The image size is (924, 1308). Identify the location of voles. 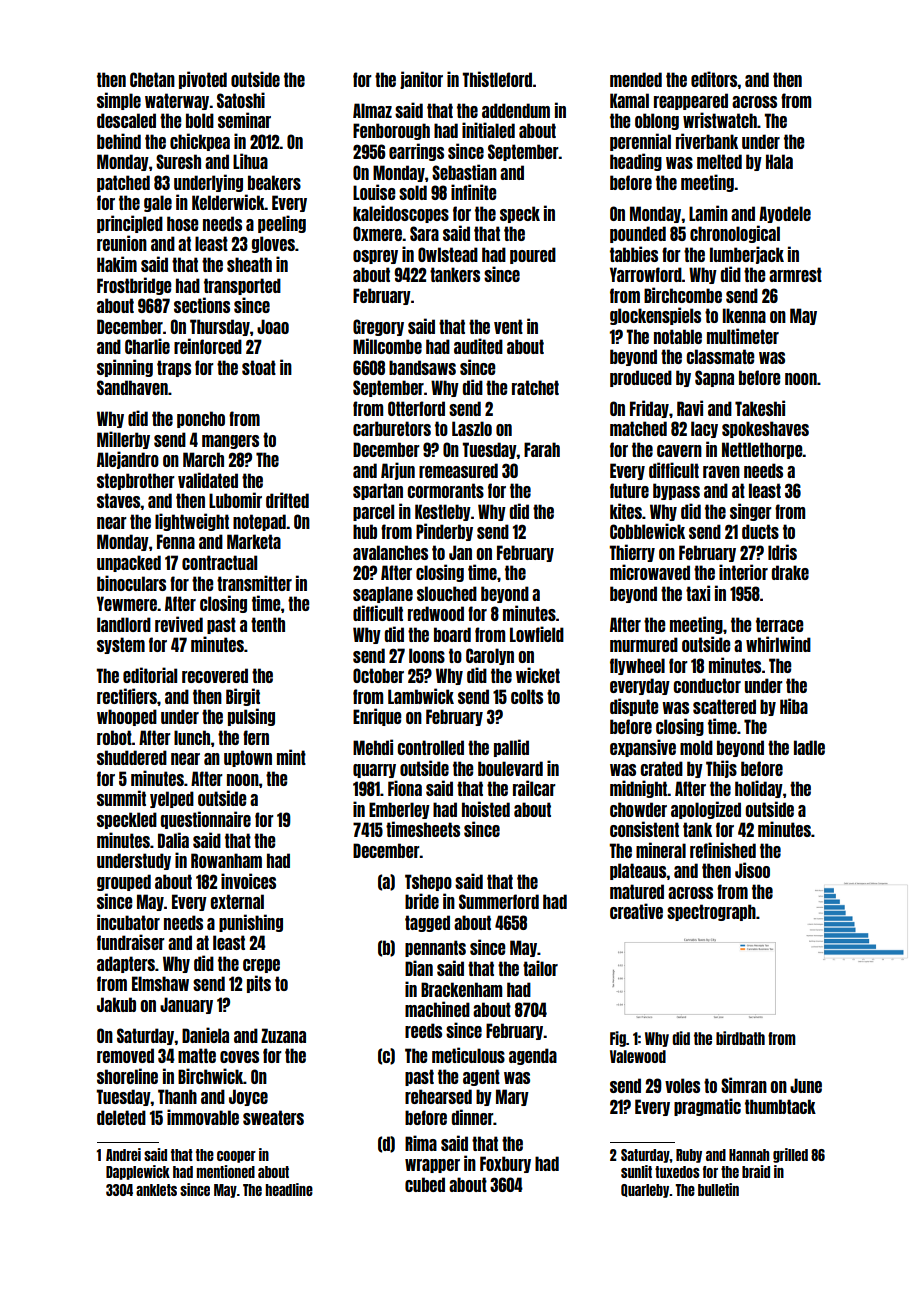
(682, 1085).
